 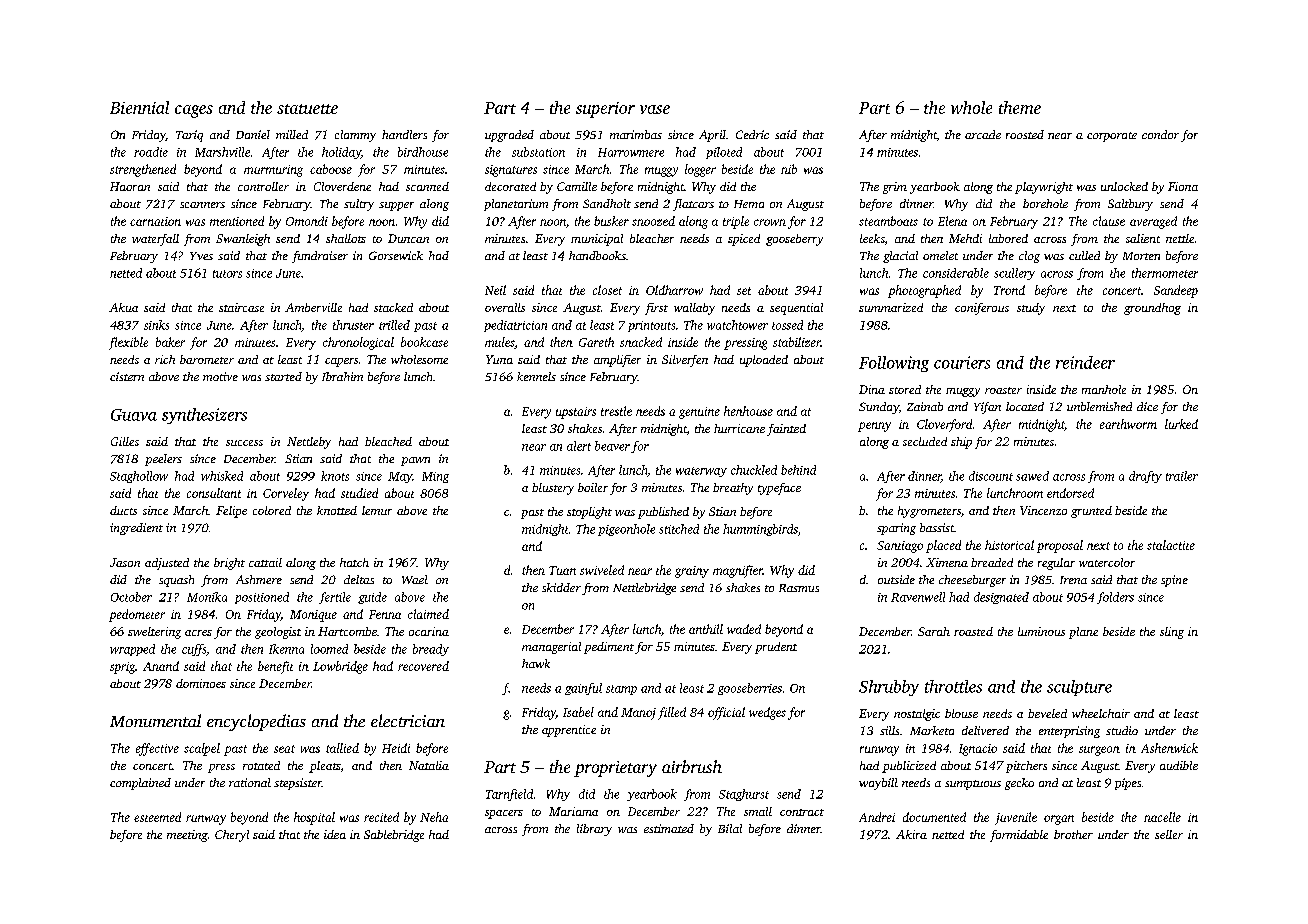 What do you see at coordinates (911, 834) in the screenshot?
I see `Akira` at bounding box center [911, 834].
